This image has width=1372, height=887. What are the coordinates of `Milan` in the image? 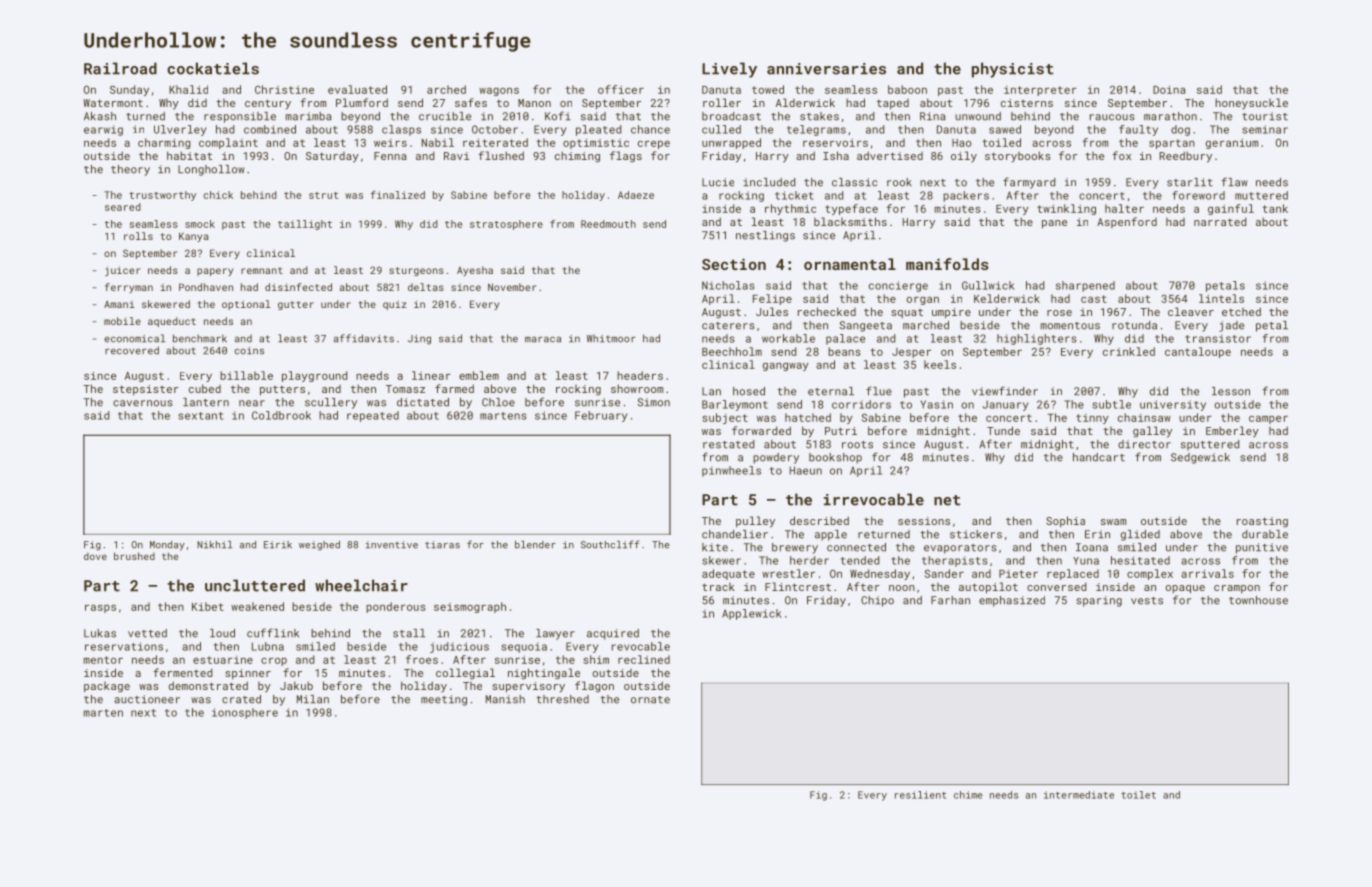 It's located at (313, 699).
